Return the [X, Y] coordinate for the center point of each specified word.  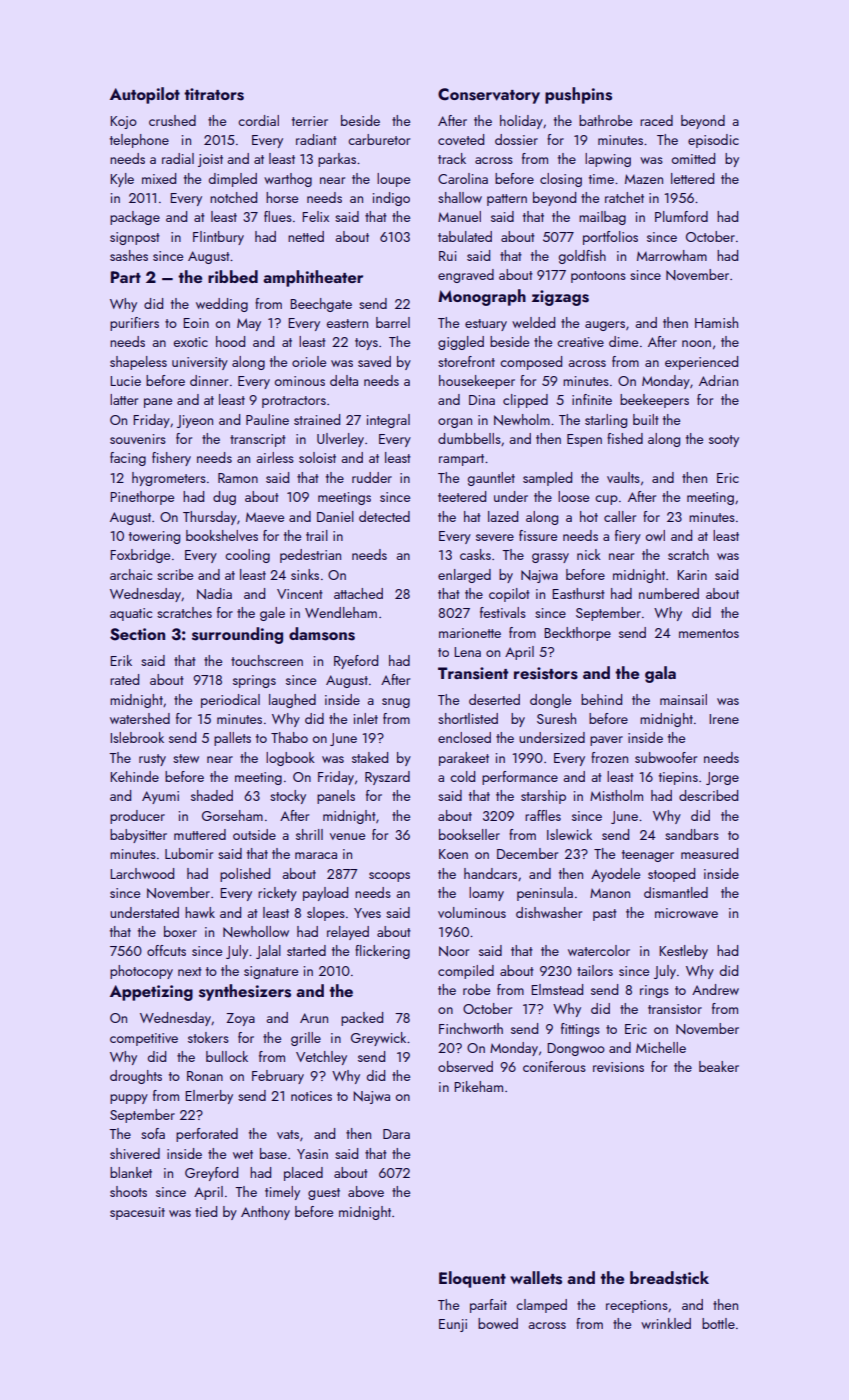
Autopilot [145, 95]
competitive [144, 1039]
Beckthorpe [577, 634]
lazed [503, 516]
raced [656, 120]
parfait [488, 1306]
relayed [348, 933]
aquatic [131, 614]
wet [243, 1154]
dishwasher [549, 912]
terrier [310, 121]
